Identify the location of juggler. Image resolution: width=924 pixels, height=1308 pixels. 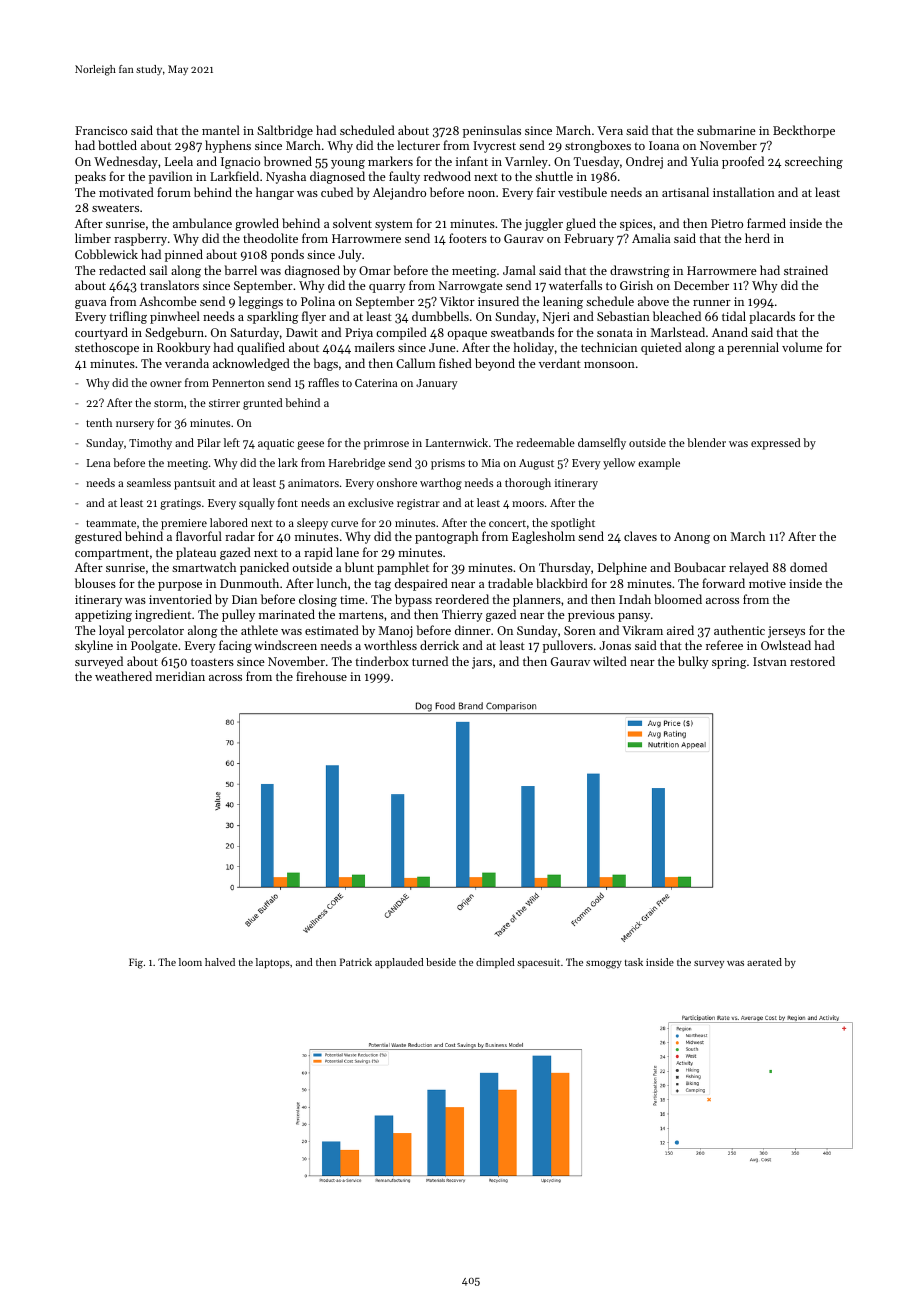
(544, 224).
